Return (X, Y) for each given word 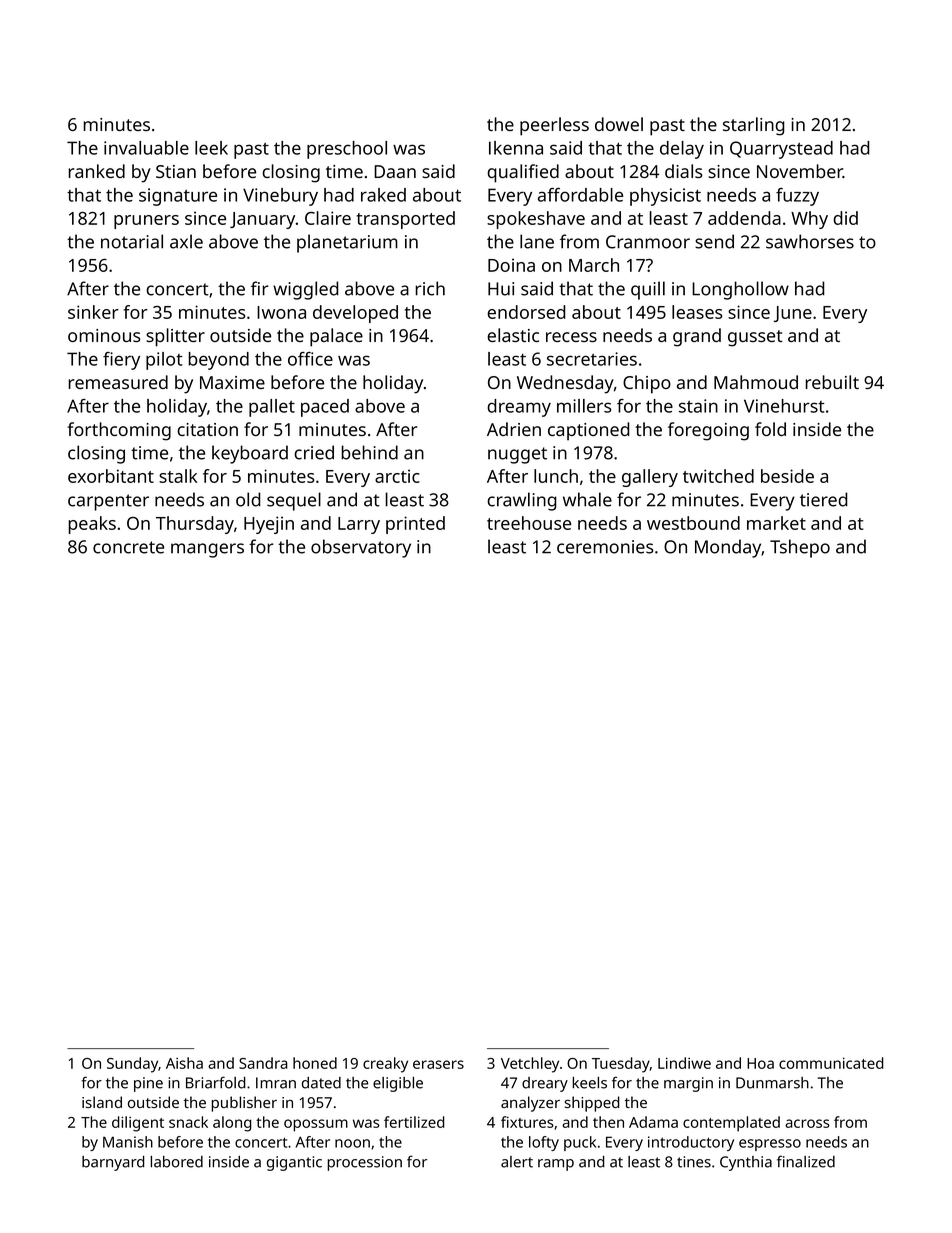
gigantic (294, 1163)
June (793, 314)
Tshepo (800, 548)
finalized (806, 1161)
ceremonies (605, 547)
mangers (207, 550)
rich (430, 288)
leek (211, 148)
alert (517, 1162)
